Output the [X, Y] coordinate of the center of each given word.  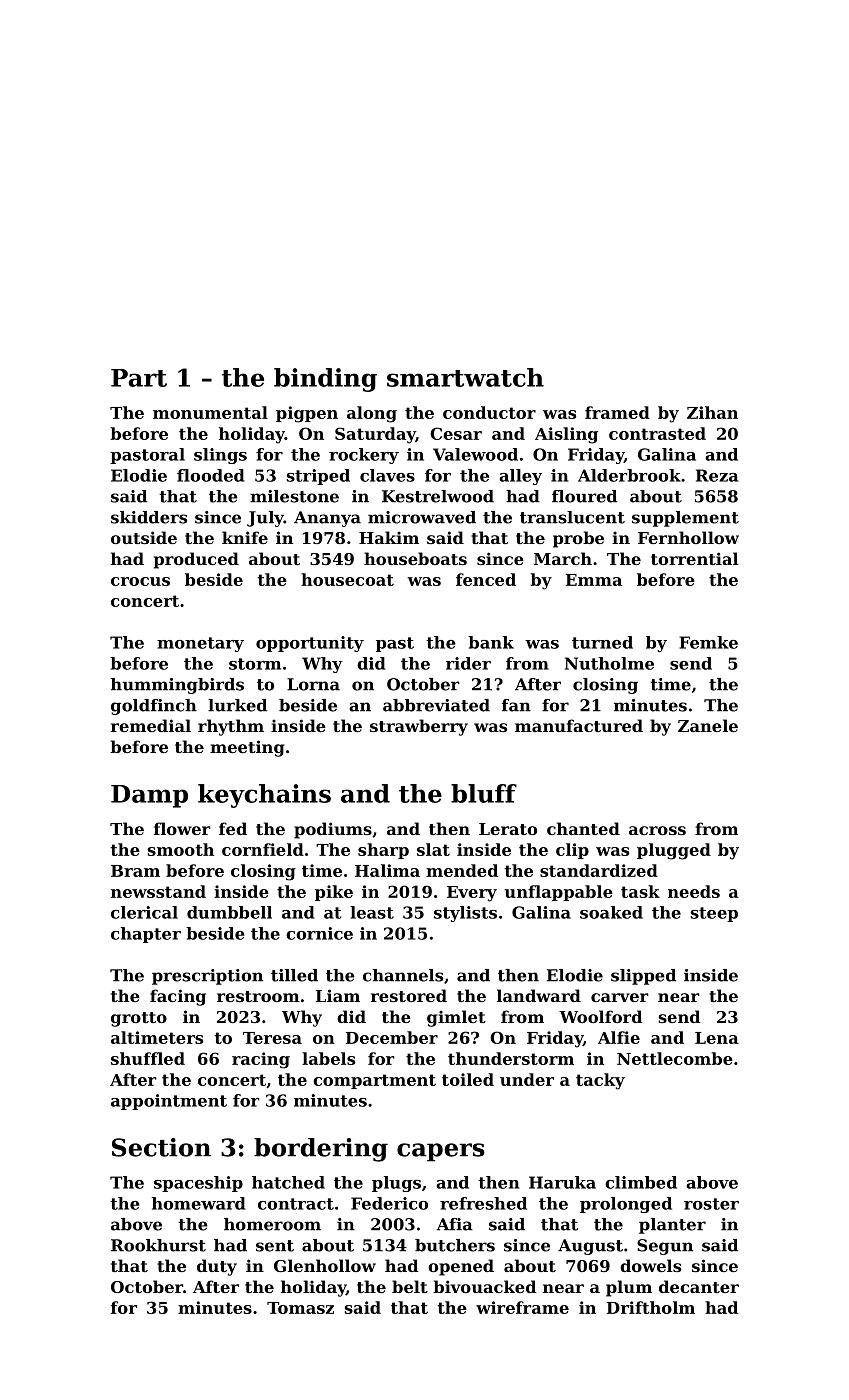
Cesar [456, 433]
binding [325, 380]
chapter [146, 935]
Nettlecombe [675, 1058]
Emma [594, 580]
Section [161, 1147]
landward [539, 995]
